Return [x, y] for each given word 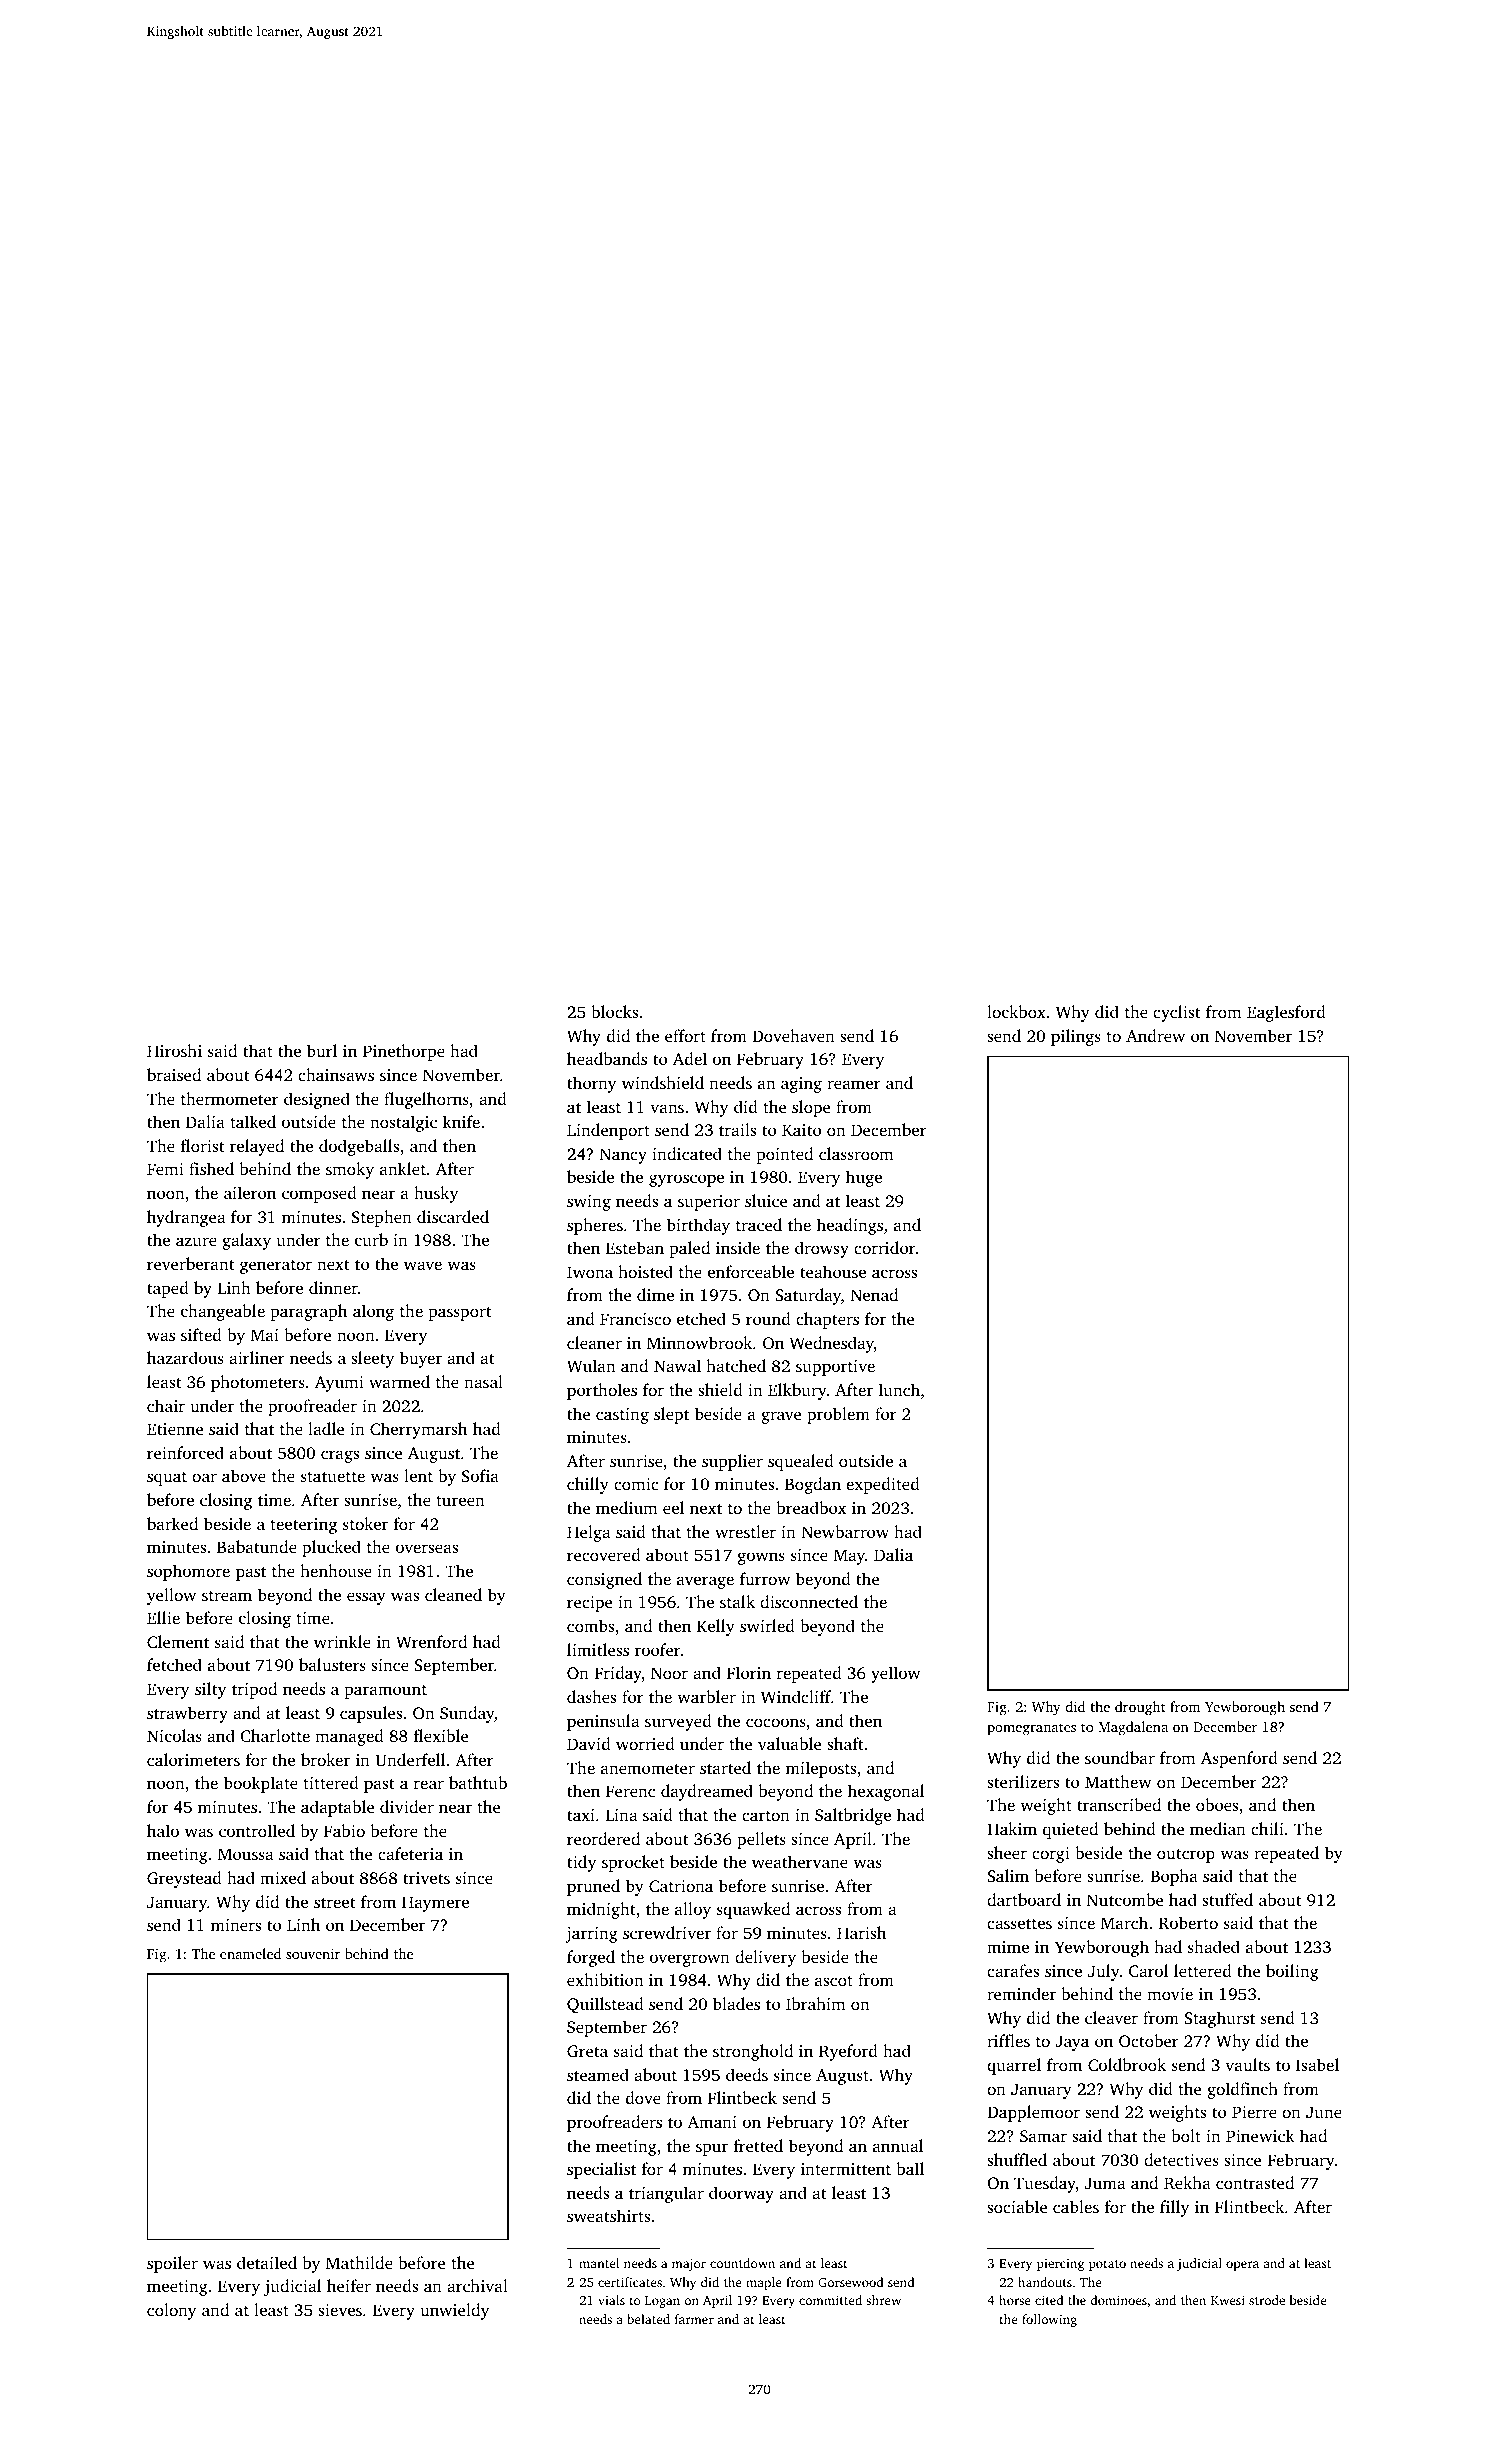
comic [636, 1484]
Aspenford [1239, 1759]
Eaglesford [1286, 1013]
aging [801, 1085]
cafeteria [410, 1853]
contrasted [1255, 2182]
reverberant [191, 1263]
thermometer [230, 1098]
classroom [856, 1153]
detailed [267, 2262]
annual [898, 2145]
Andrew [1155, 1035]
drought [1140, 1708]
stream [227, 1596]
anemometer [648, 1768]
